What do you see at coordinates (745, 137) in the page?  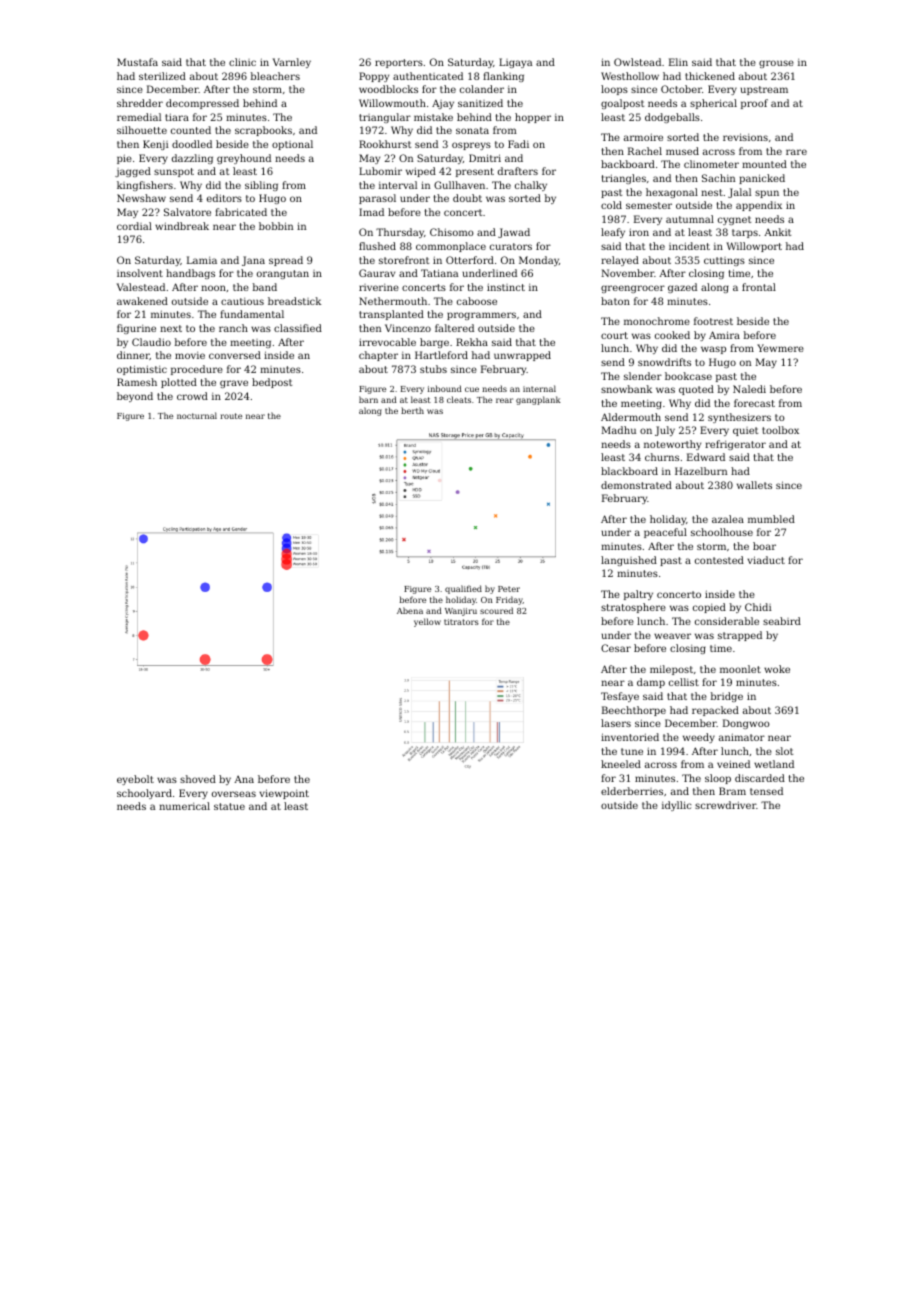 I see `revisions` at bounding box center [745, 137].
